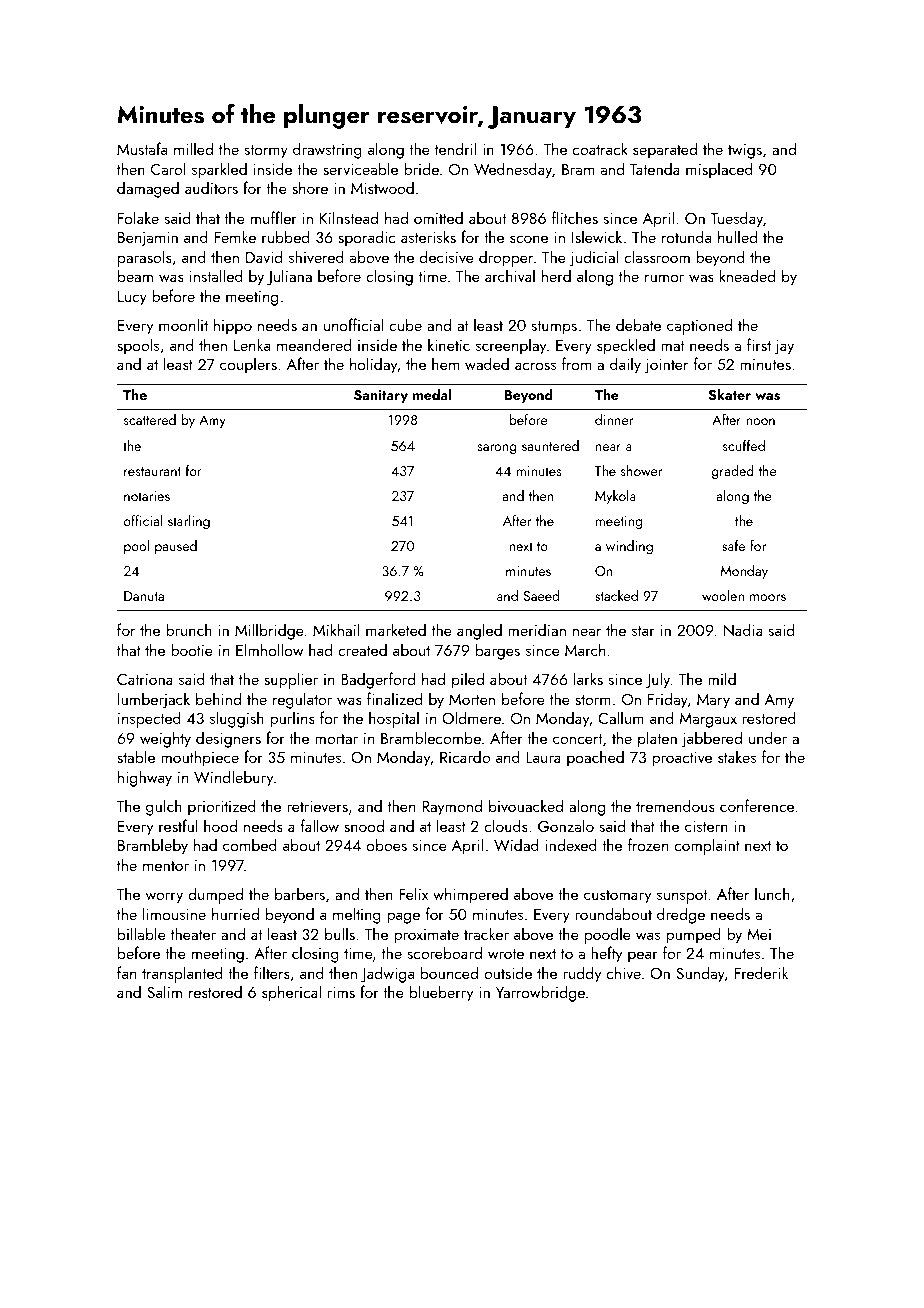  What do you see at coordinates (176, 547) in the image?
I see `paused` at bounding box center [176, 547].
